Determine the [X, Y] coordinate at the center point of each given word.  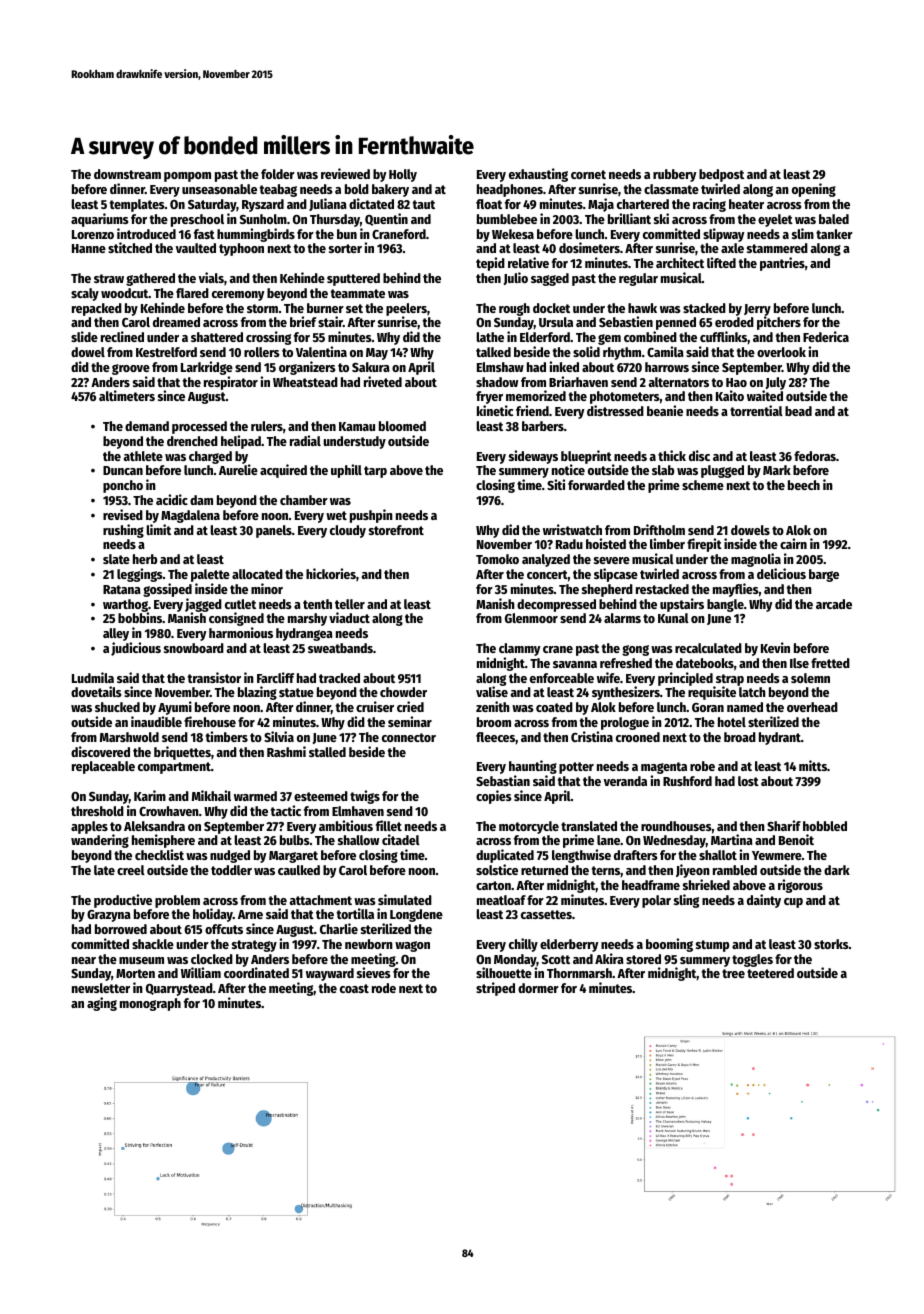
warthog [125, 606]
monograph [150, 1004]
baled [834, 219]
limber [667, 543]
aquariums [100, 220]
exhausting [538, 175]
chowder [403, 692]
